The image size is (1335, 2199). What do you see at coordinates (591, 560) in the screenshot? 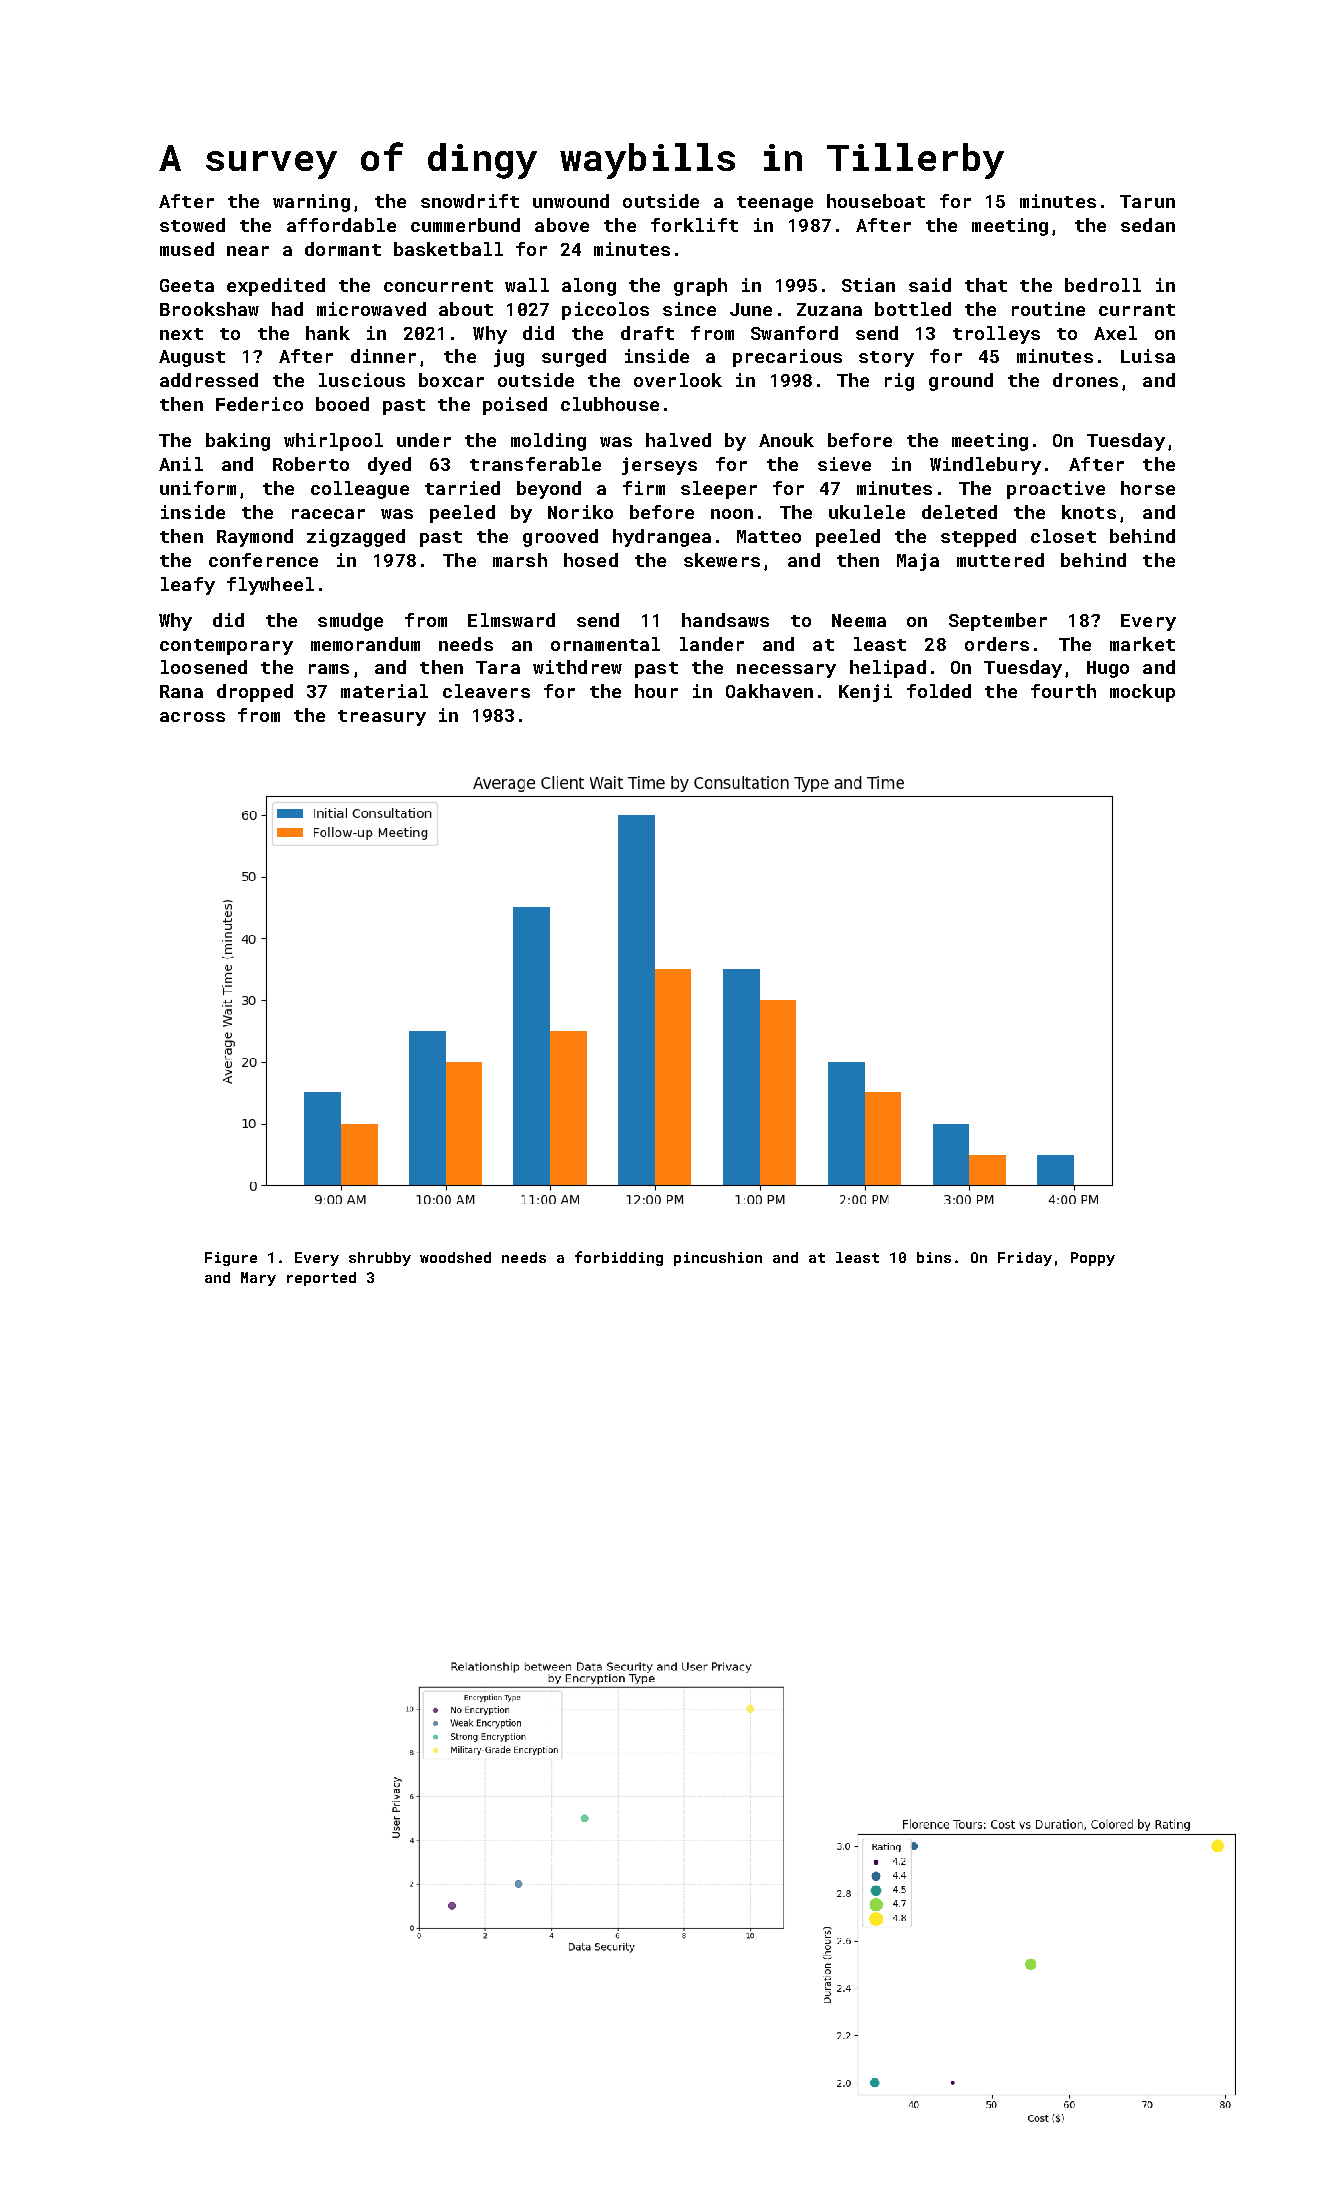
I see `hosed` at bounding box center [591, 560].
